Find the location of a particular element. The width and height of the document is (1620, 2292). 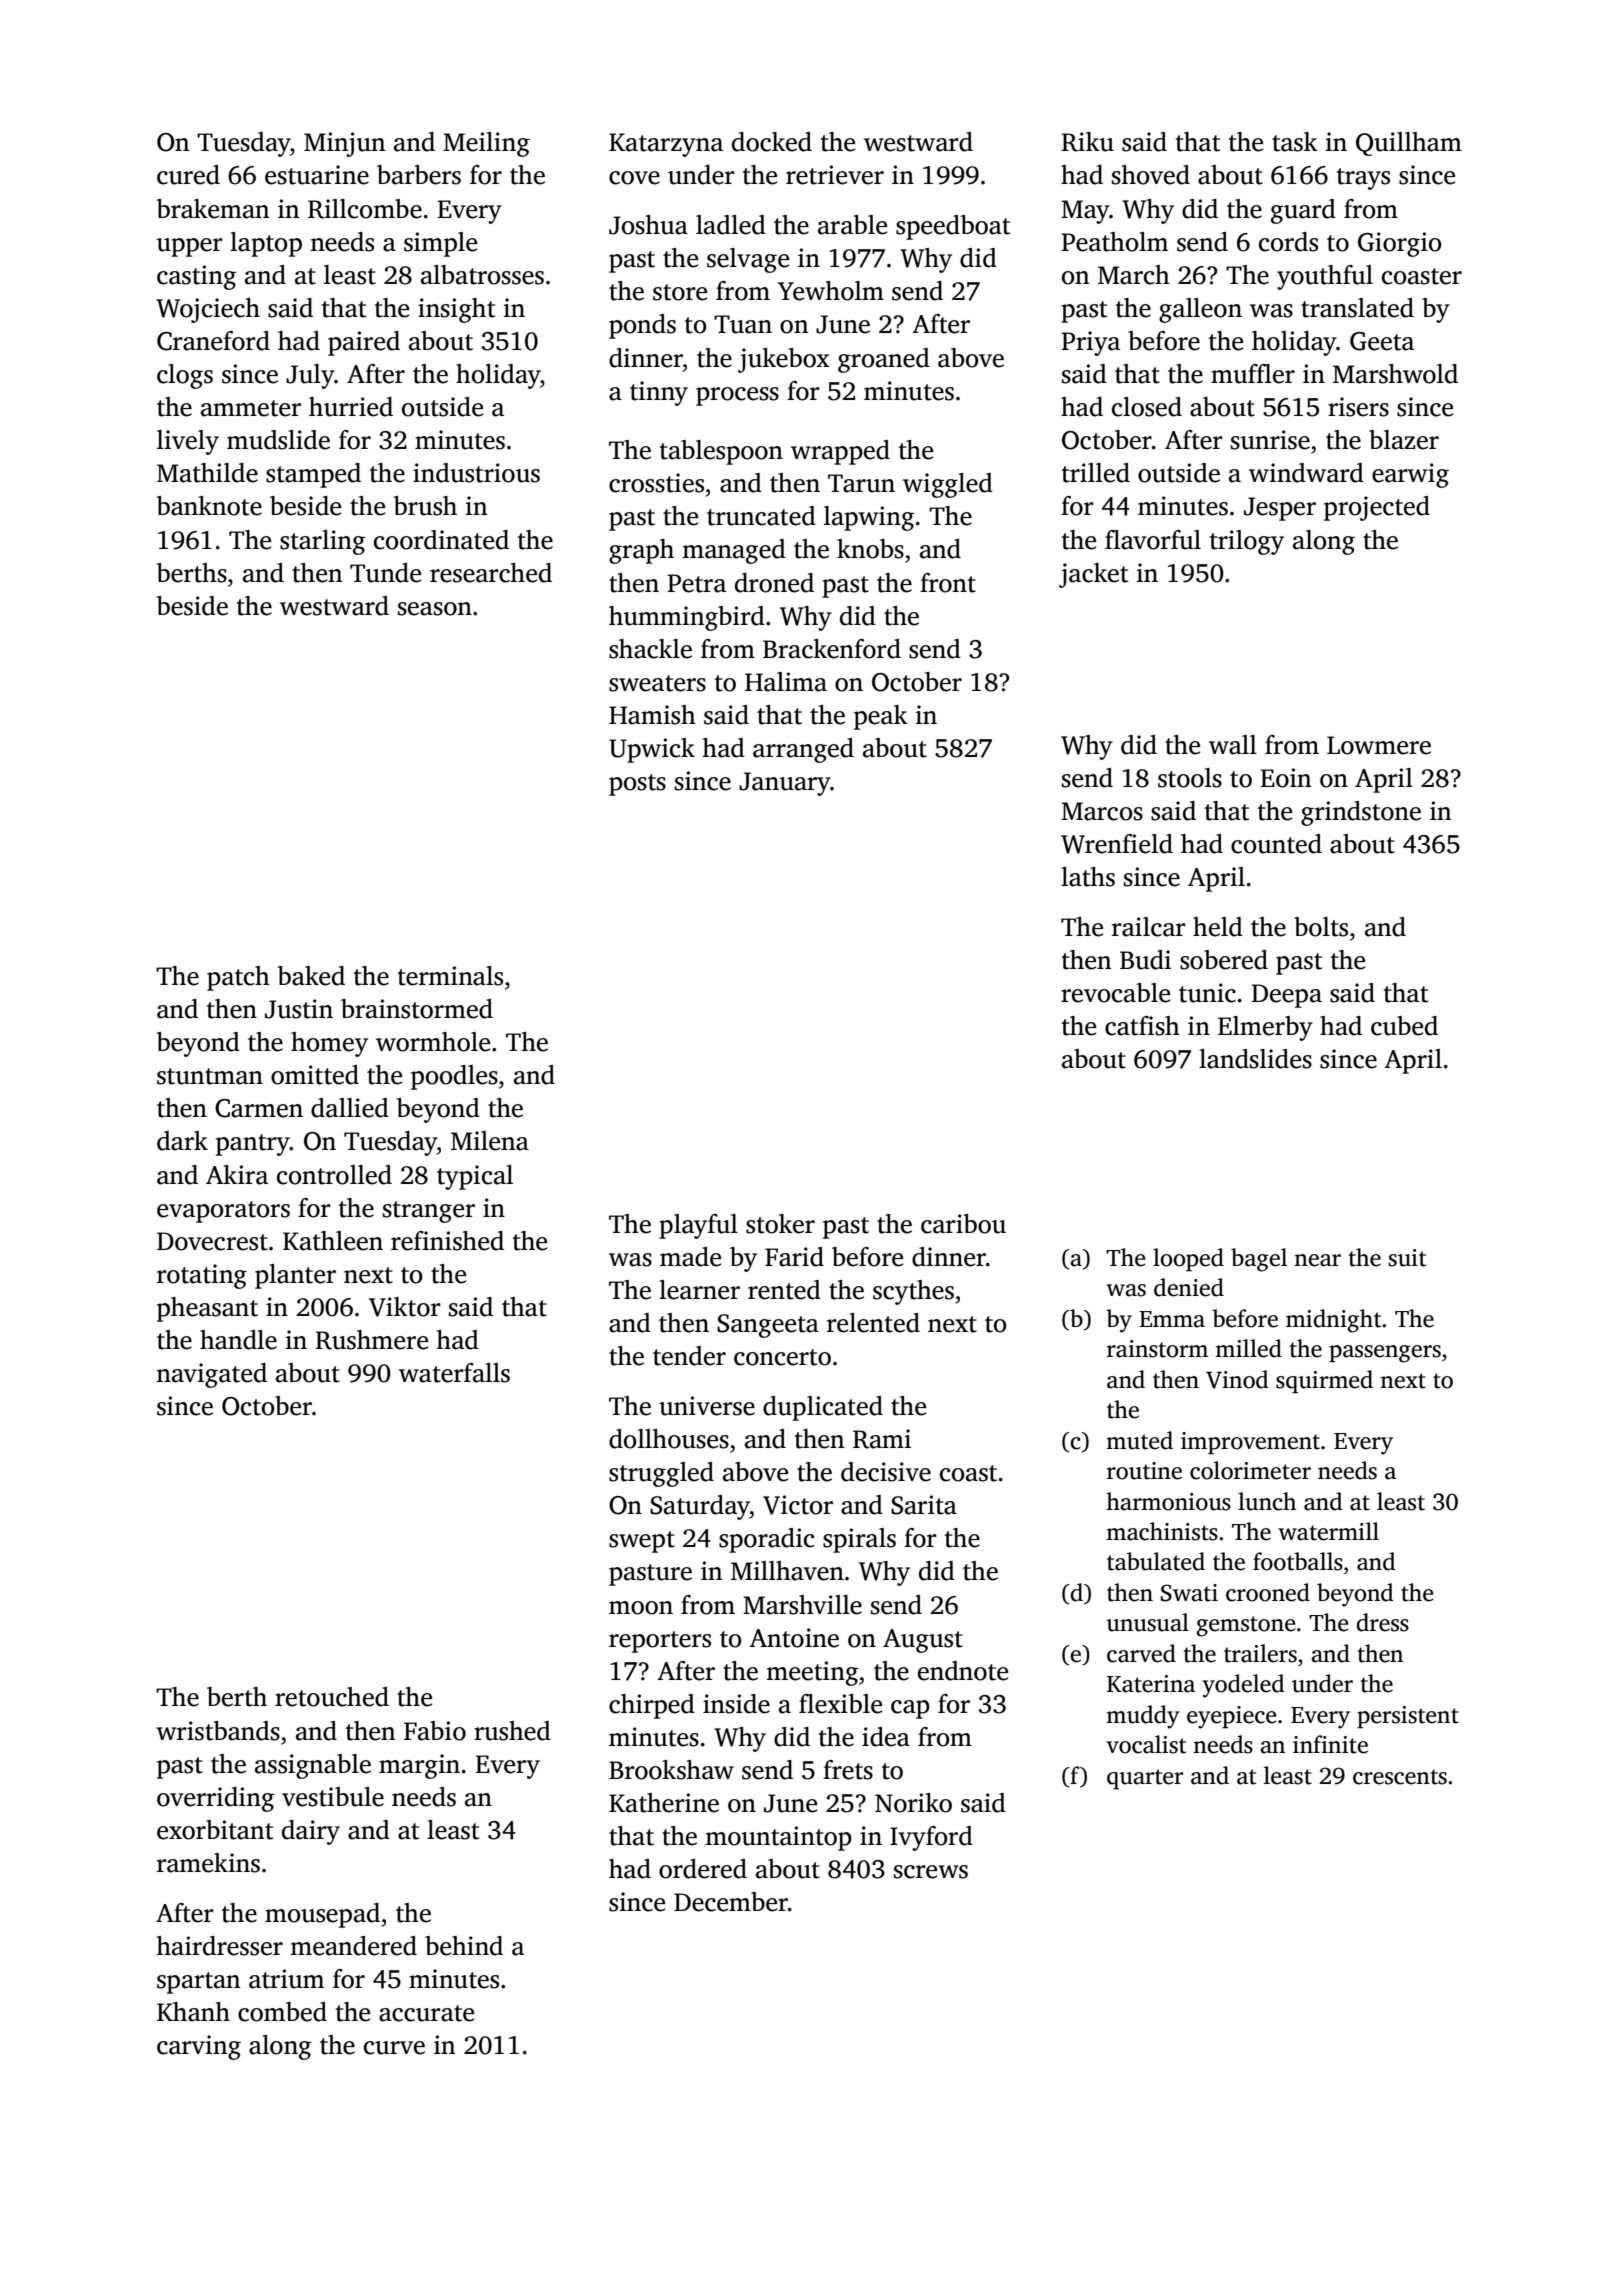

curve is located at coordinates (394, 2048).
